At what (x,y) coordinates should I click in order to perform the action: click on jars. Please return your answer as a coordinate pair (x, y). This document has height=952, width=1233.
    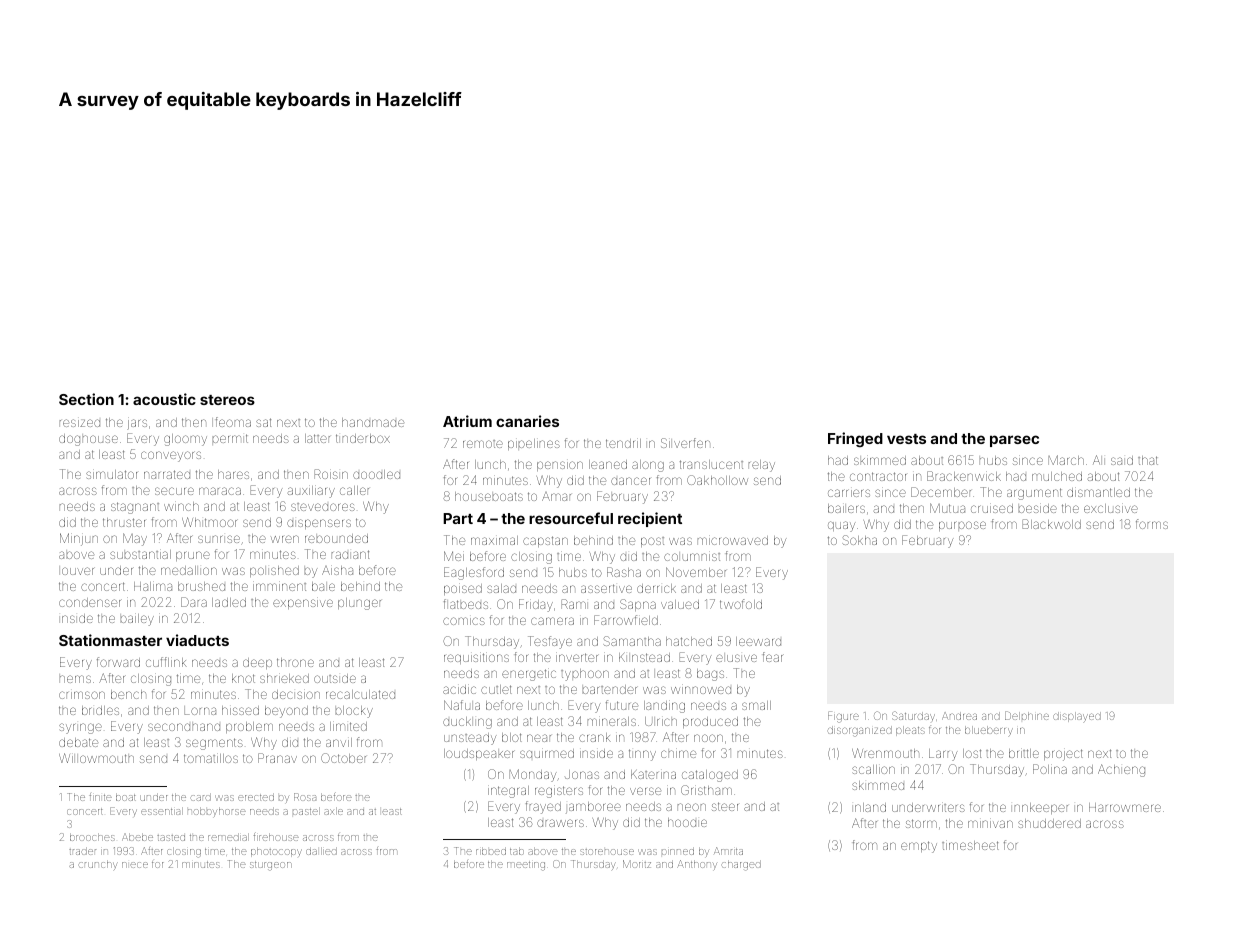
    Looking at the image, I should click on (137, 424).
